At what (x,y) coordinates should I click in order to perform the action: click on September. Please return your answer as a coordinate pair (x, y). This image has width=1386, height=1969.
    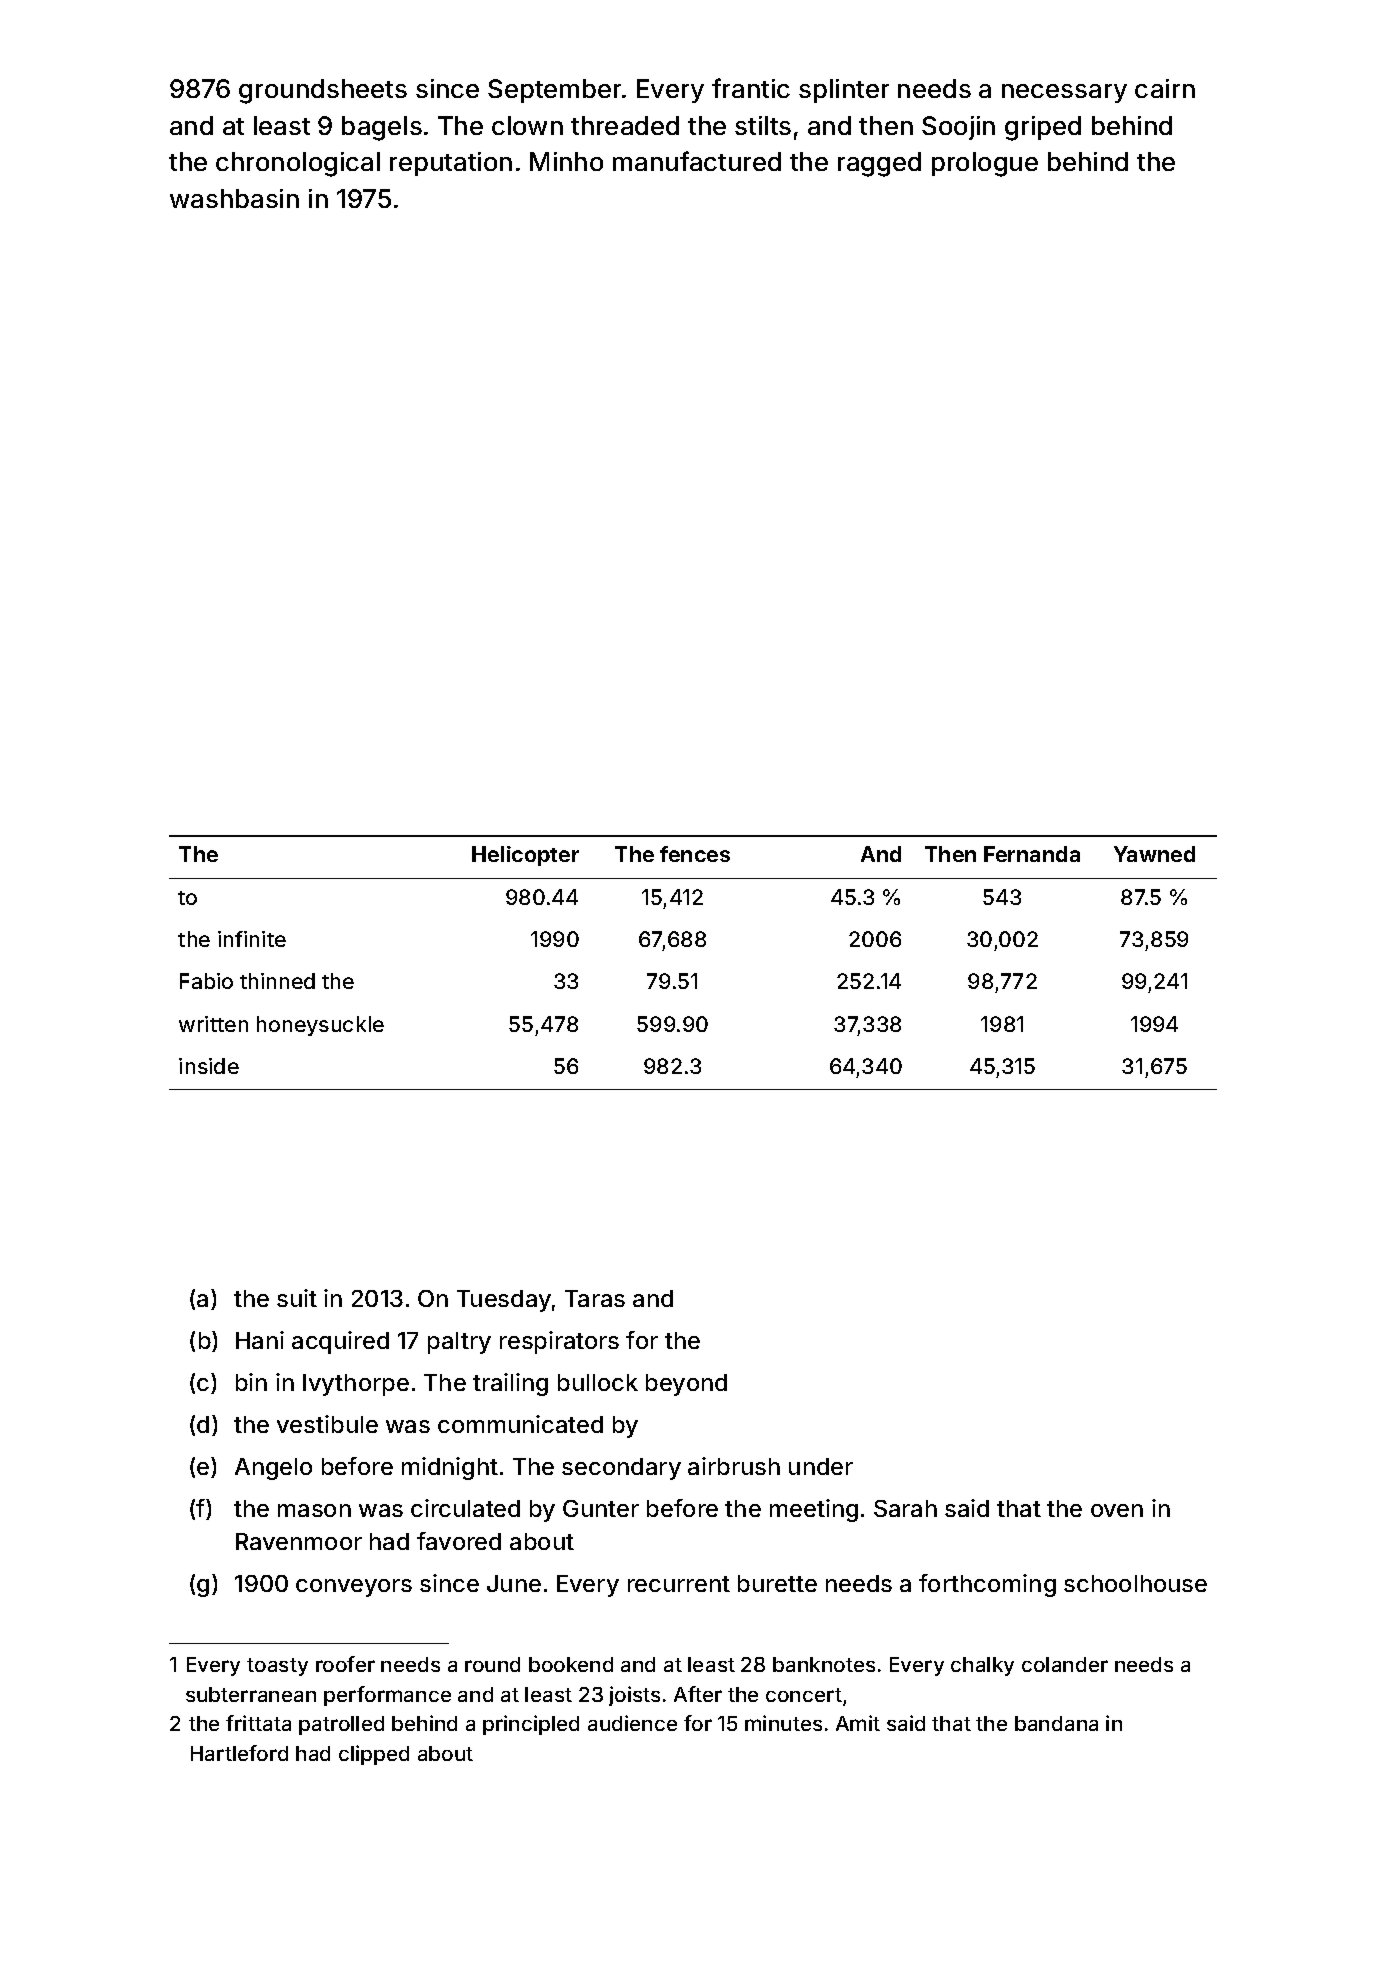
    Looking at the image, I should click on (554, 91).
